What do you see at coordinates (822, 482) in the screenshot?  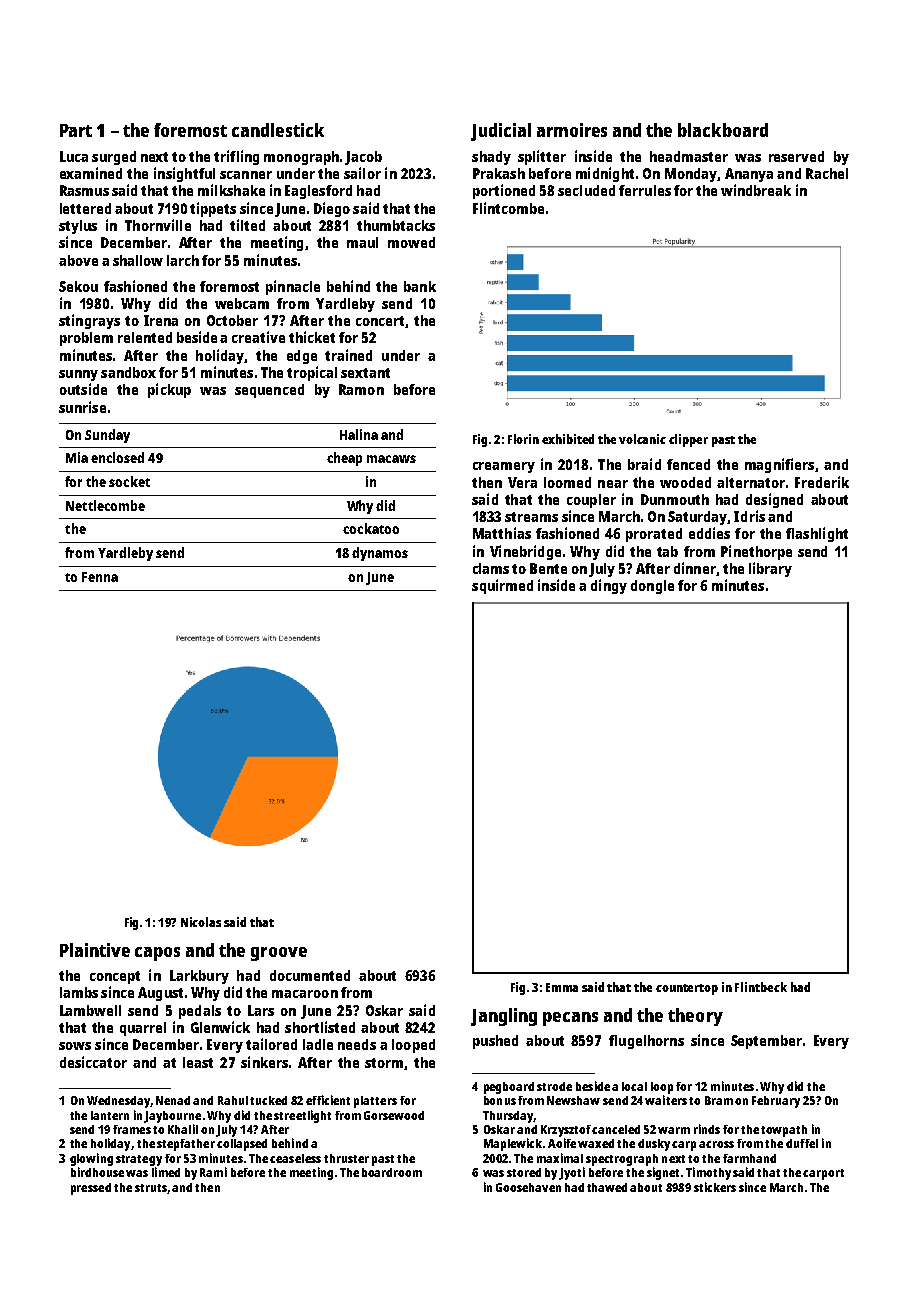 I see `Frederik` at bounding box center [822, 482].
